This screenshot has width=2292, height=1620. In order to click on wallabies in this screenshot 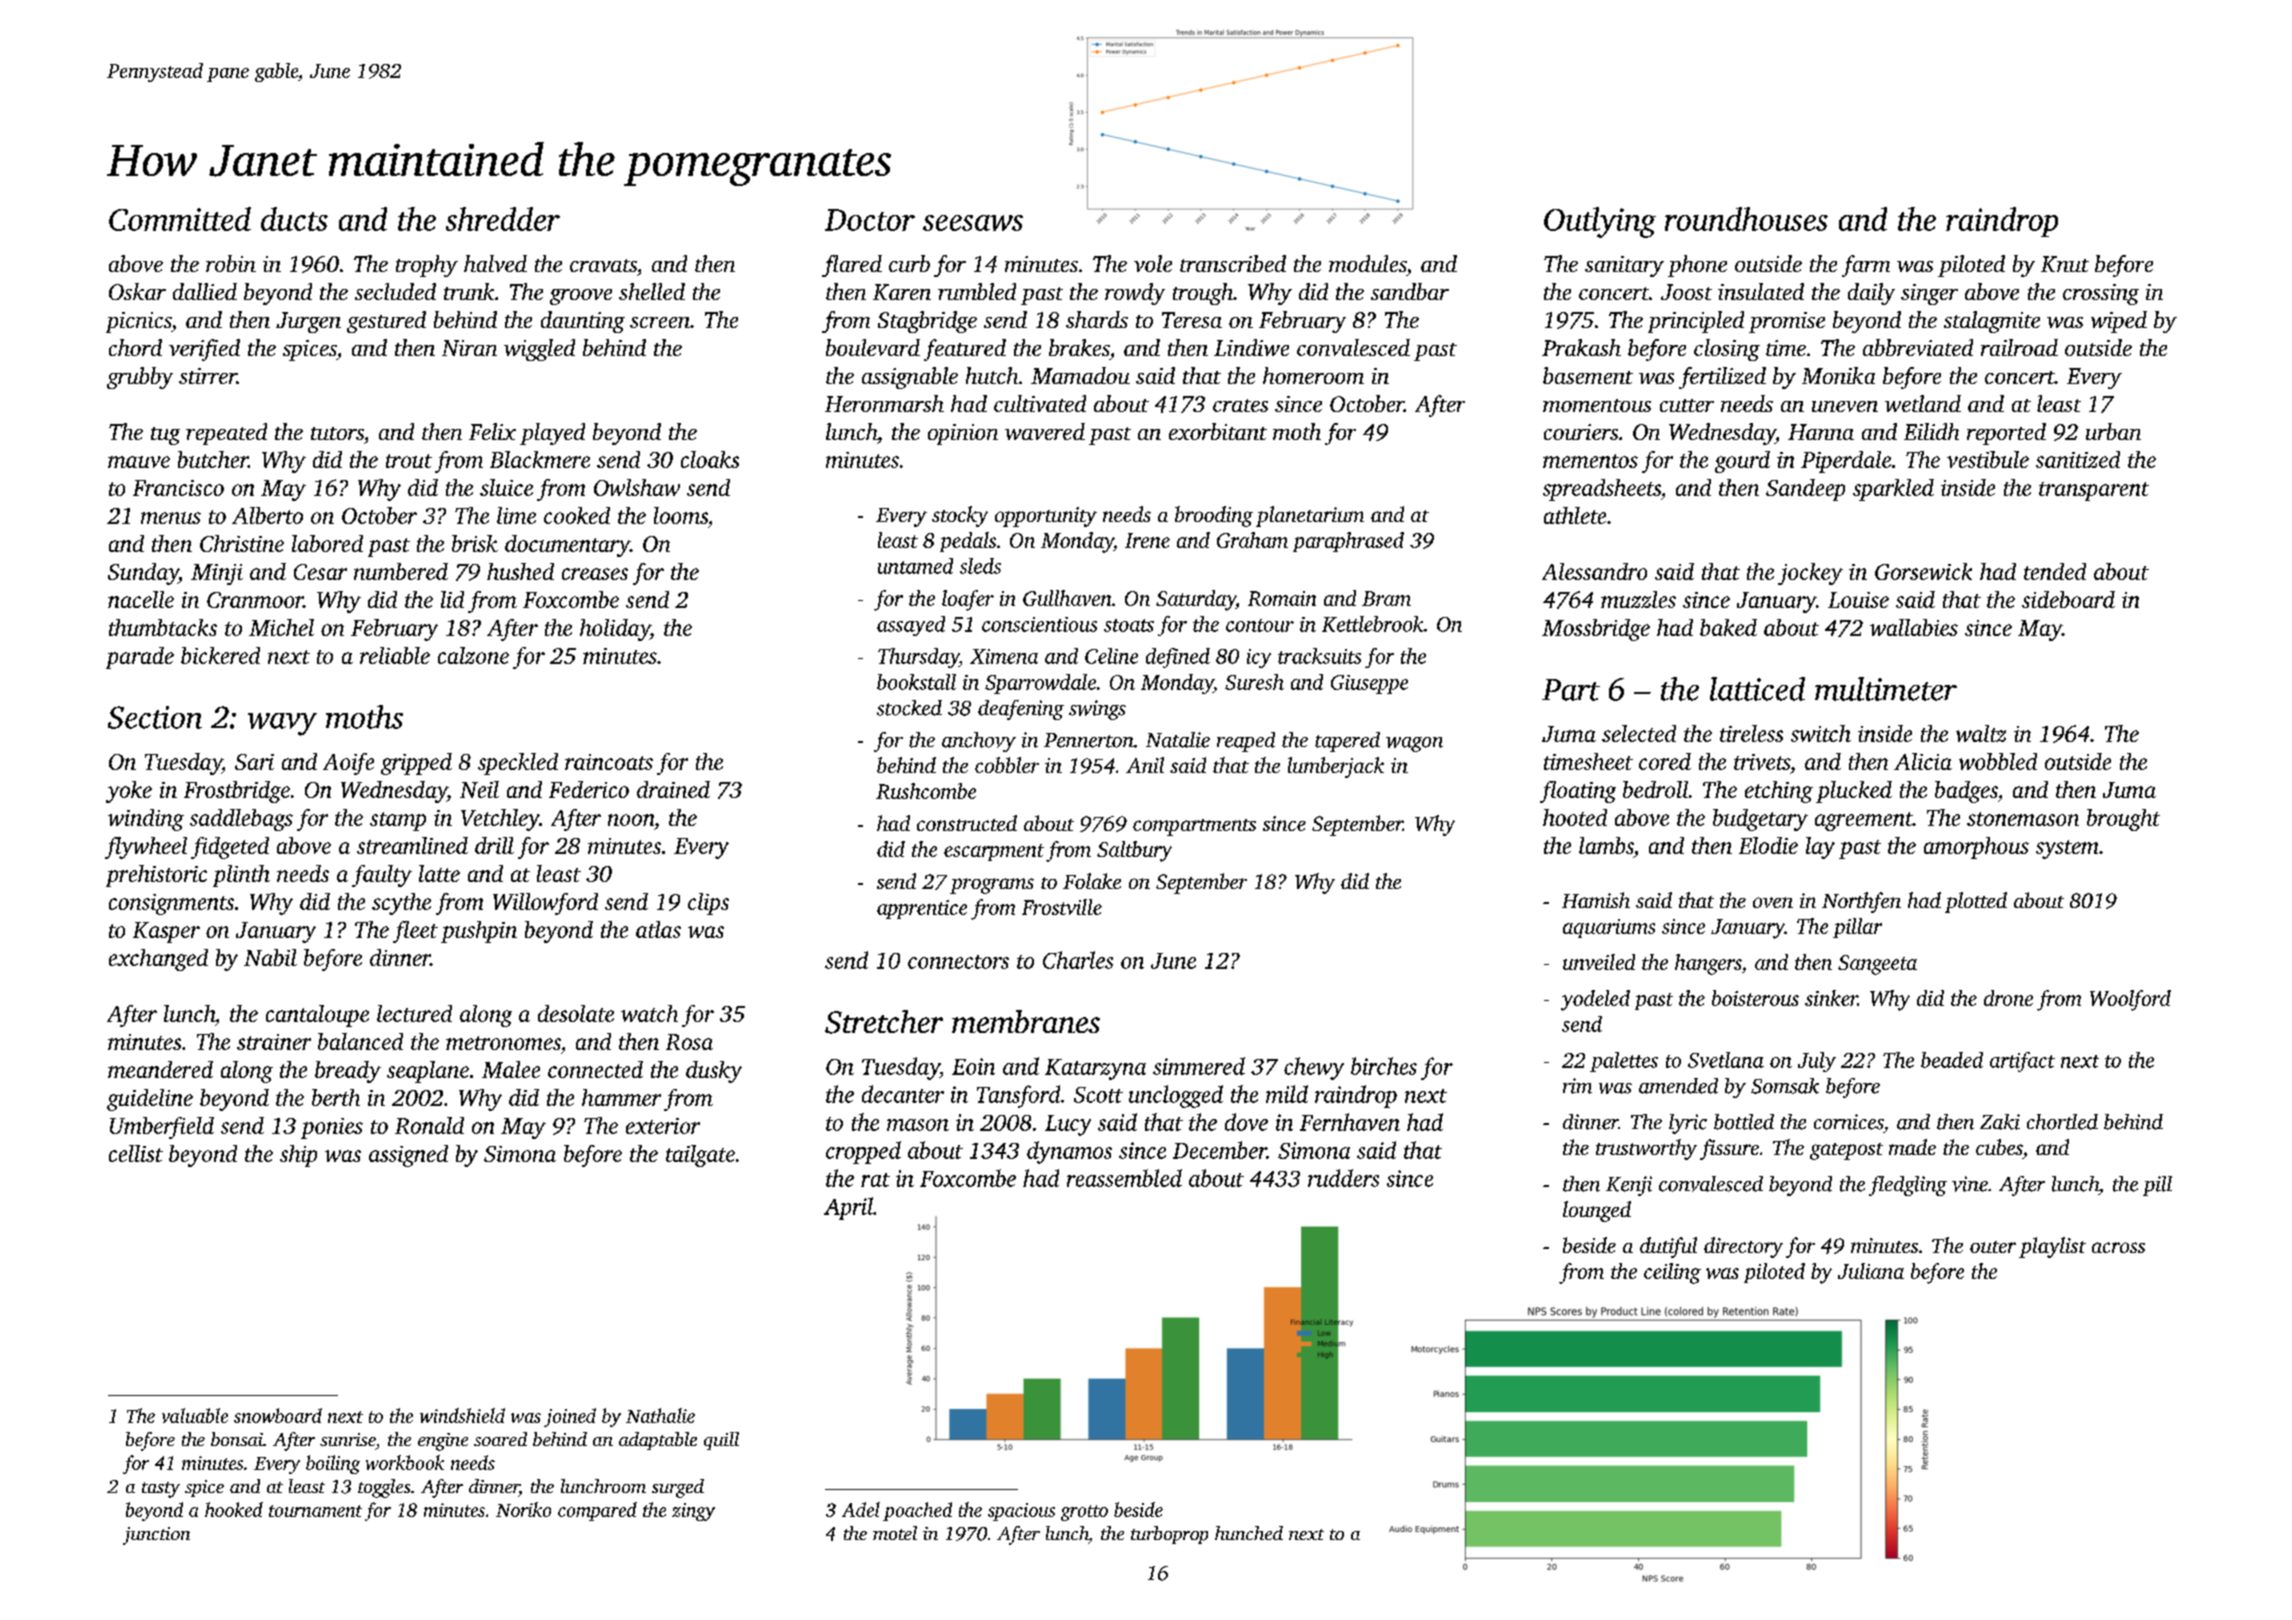, I will do `click(1914, 627)`.
